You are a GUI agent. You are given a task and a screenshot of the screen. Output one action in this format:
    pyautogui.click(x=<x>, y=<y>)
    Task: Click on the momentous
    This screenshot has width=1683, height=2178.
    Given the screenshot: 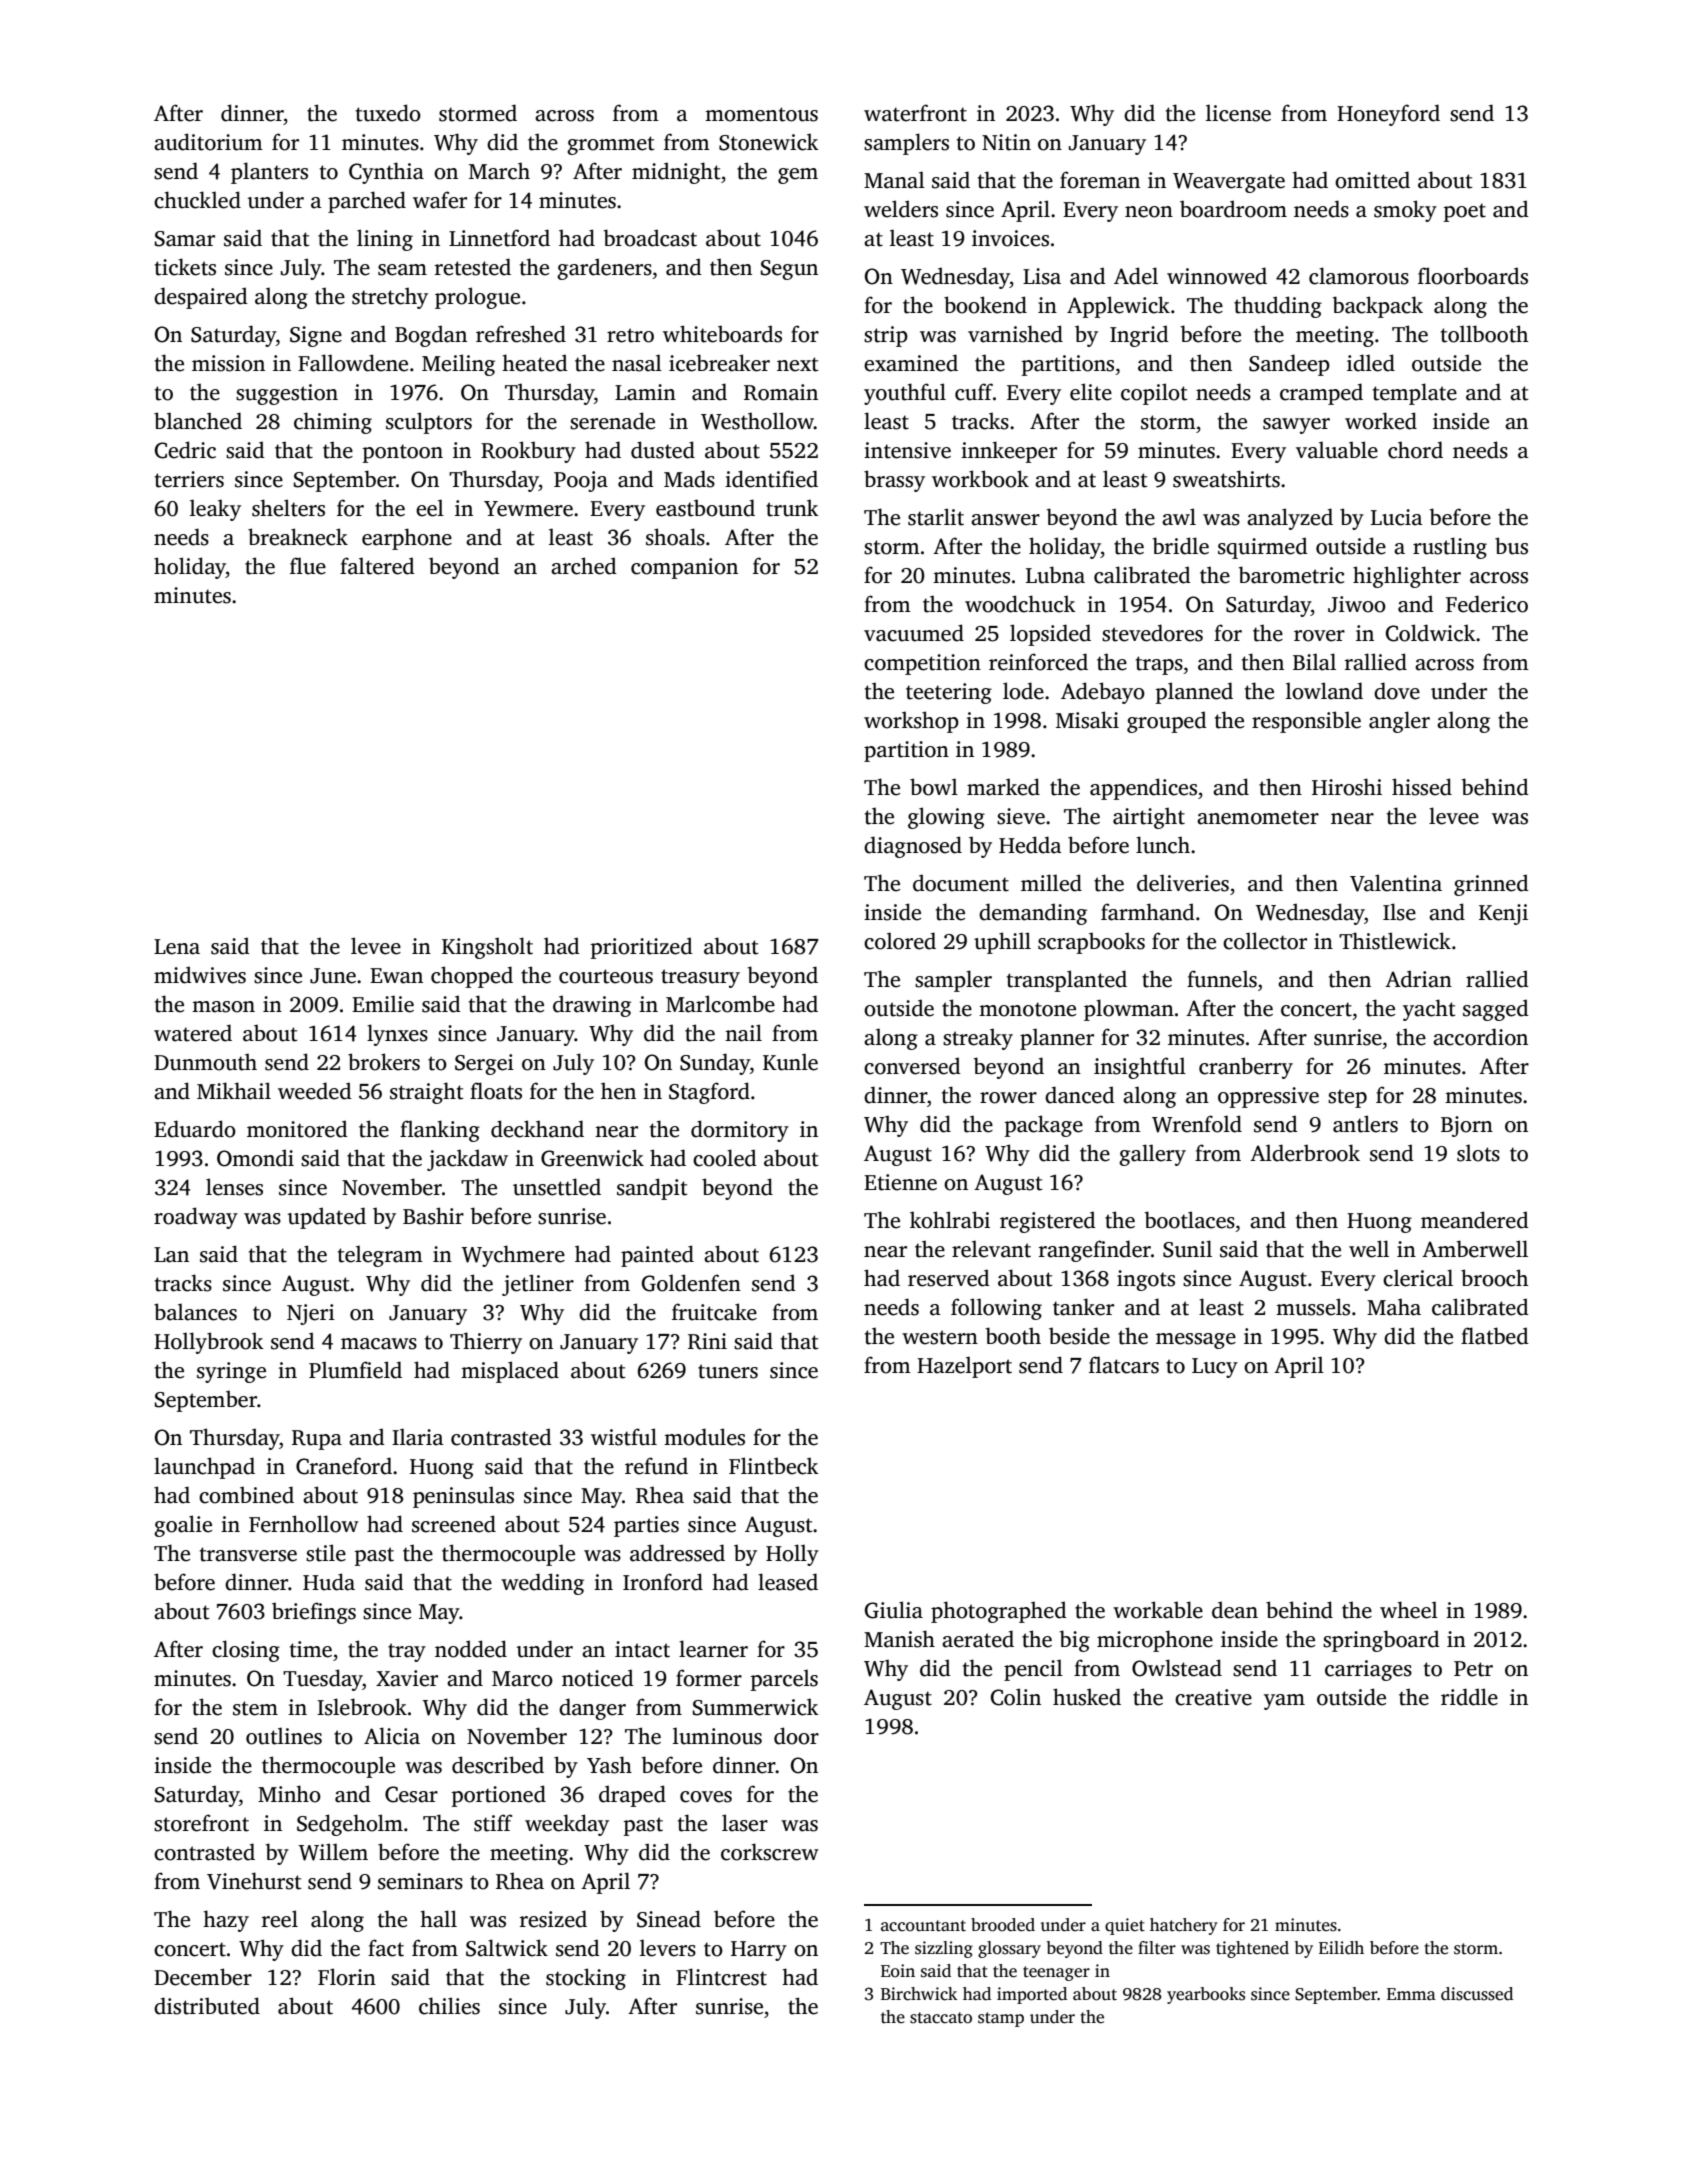 What is the action you would take?
    pyautogui.click(x=761, y=114)
